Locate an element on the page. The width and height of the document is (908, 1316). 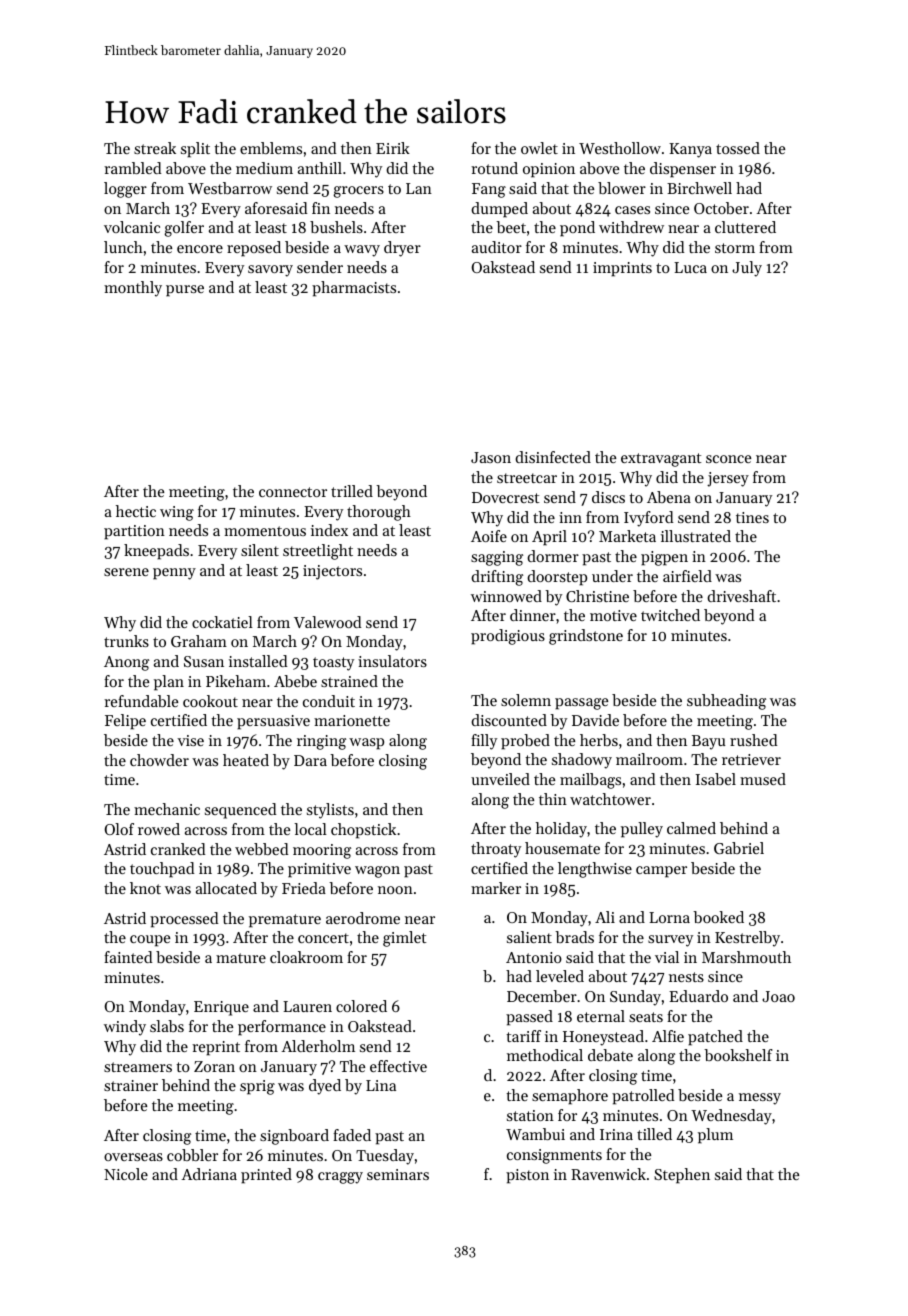
sconce is located at coordinates (728, 459).
